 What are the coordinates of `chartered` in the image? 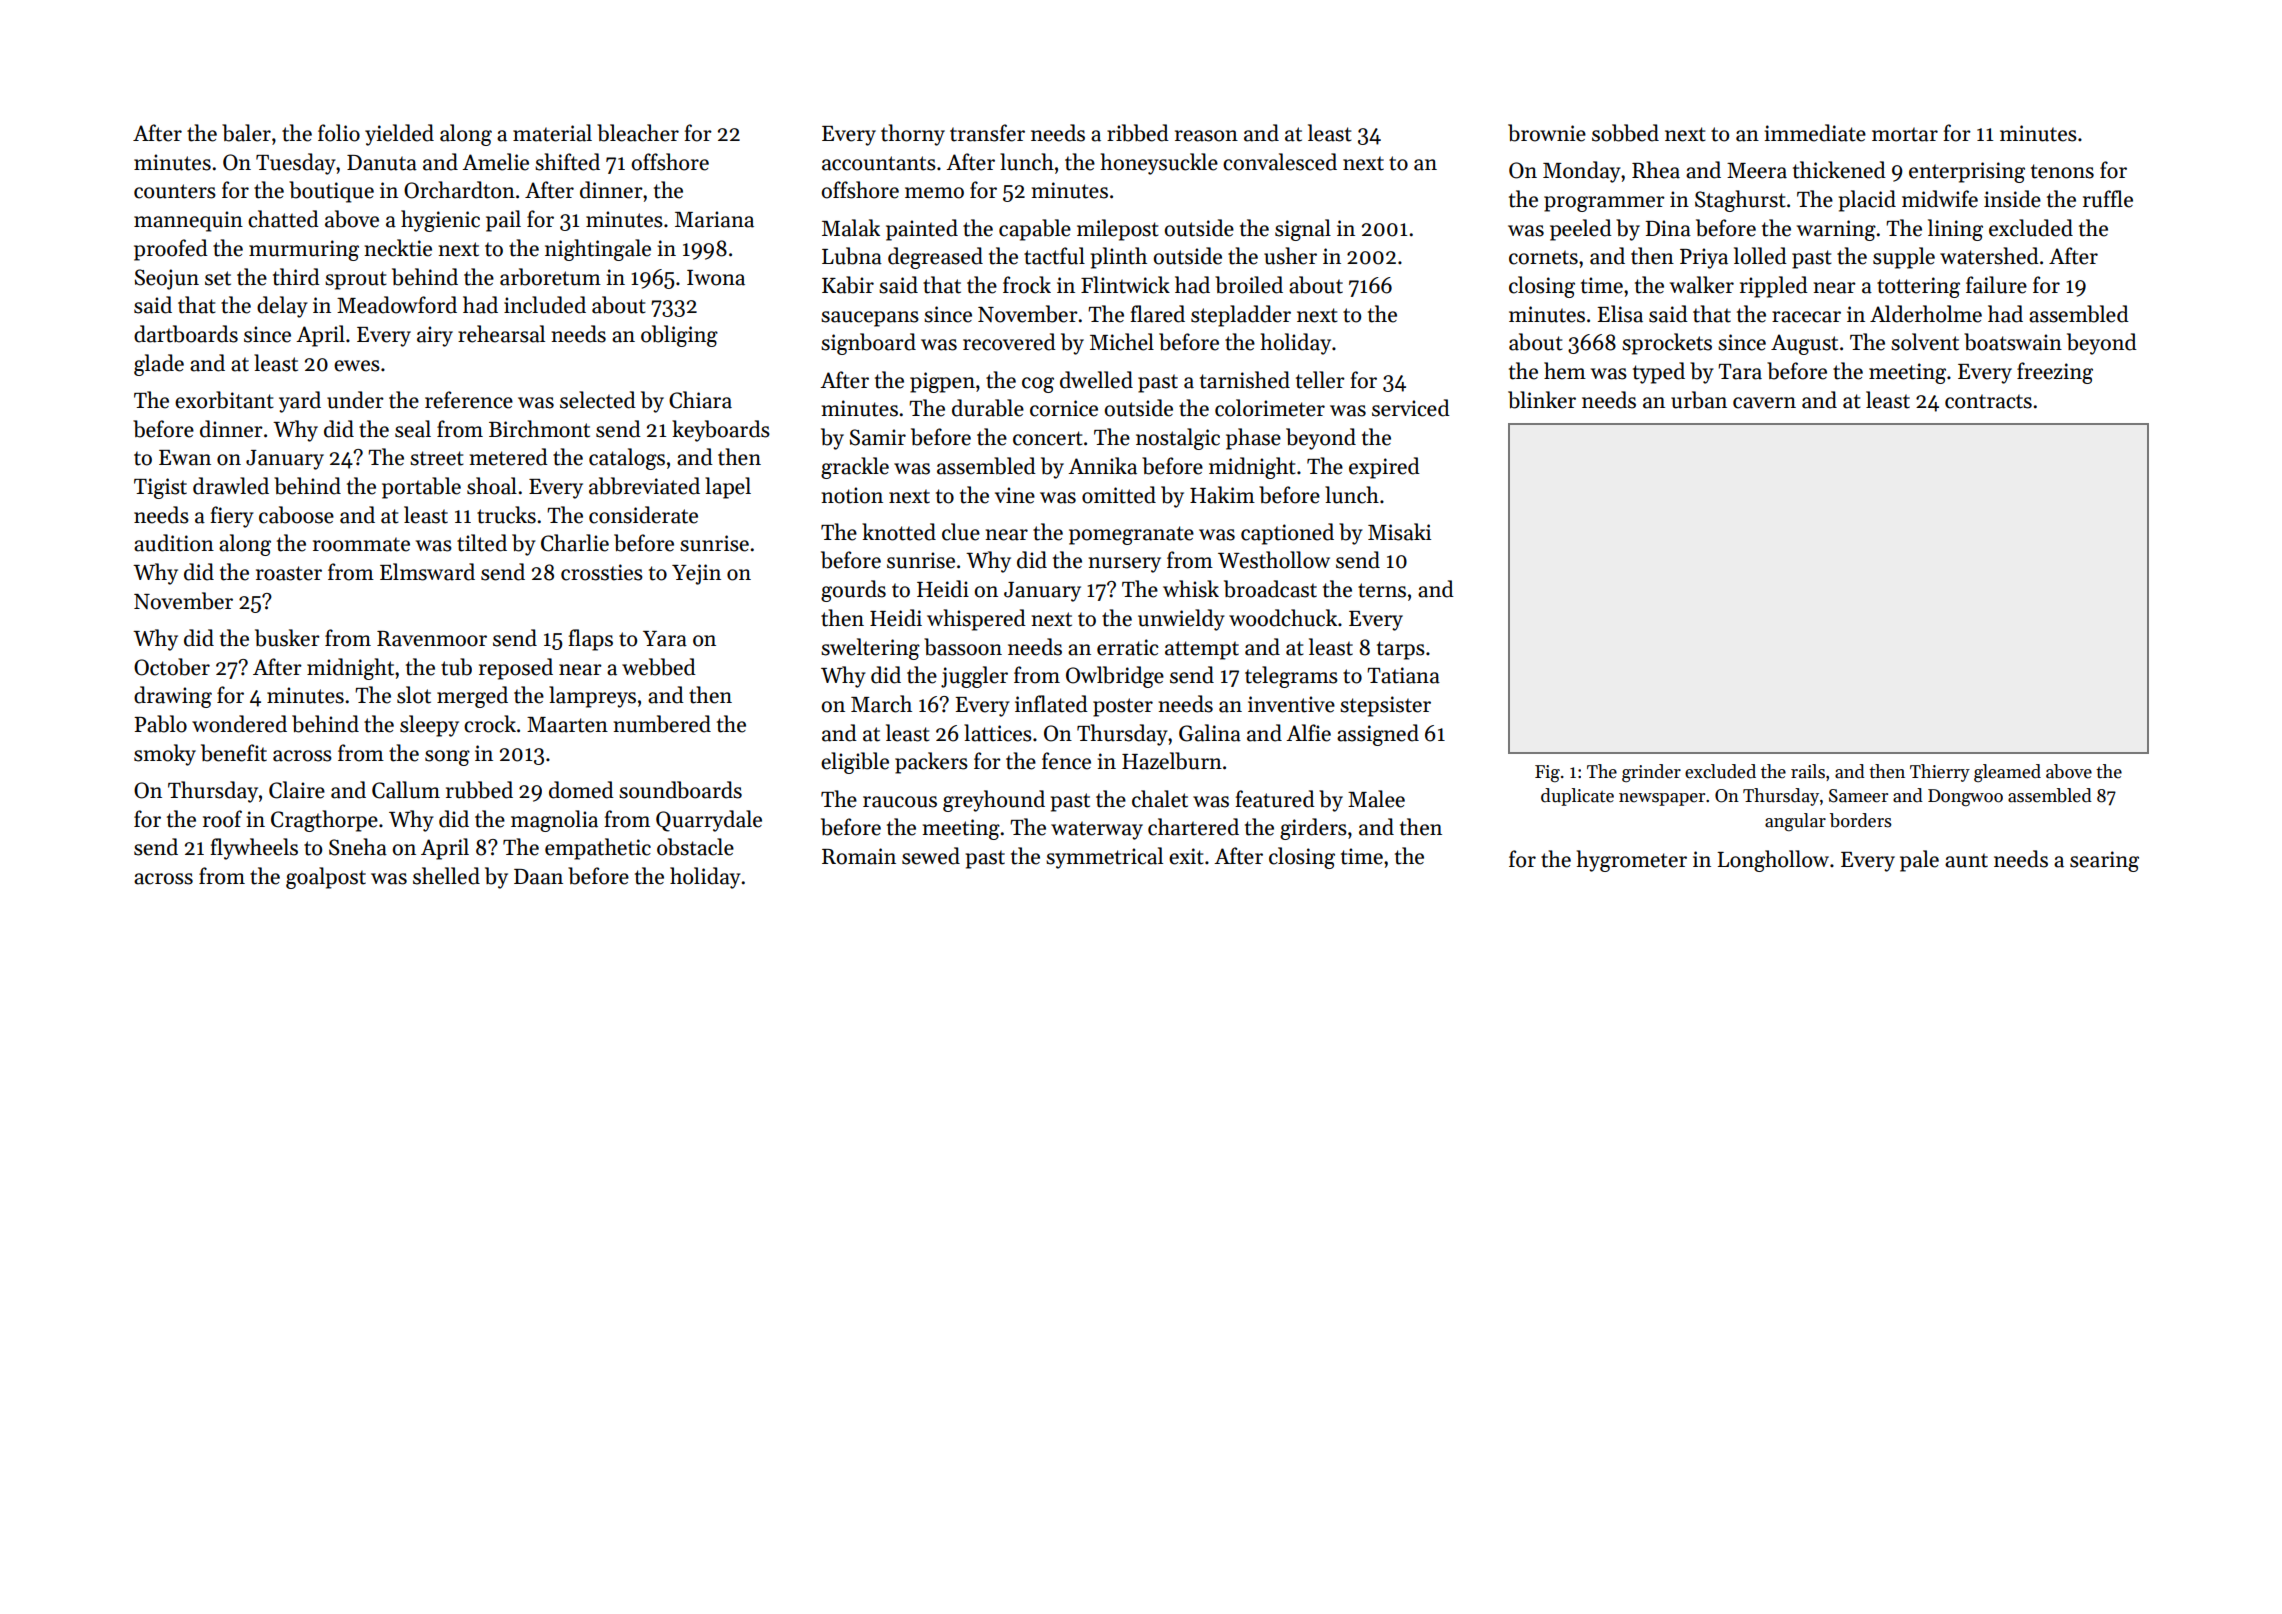 It's located at (1193, 827).
